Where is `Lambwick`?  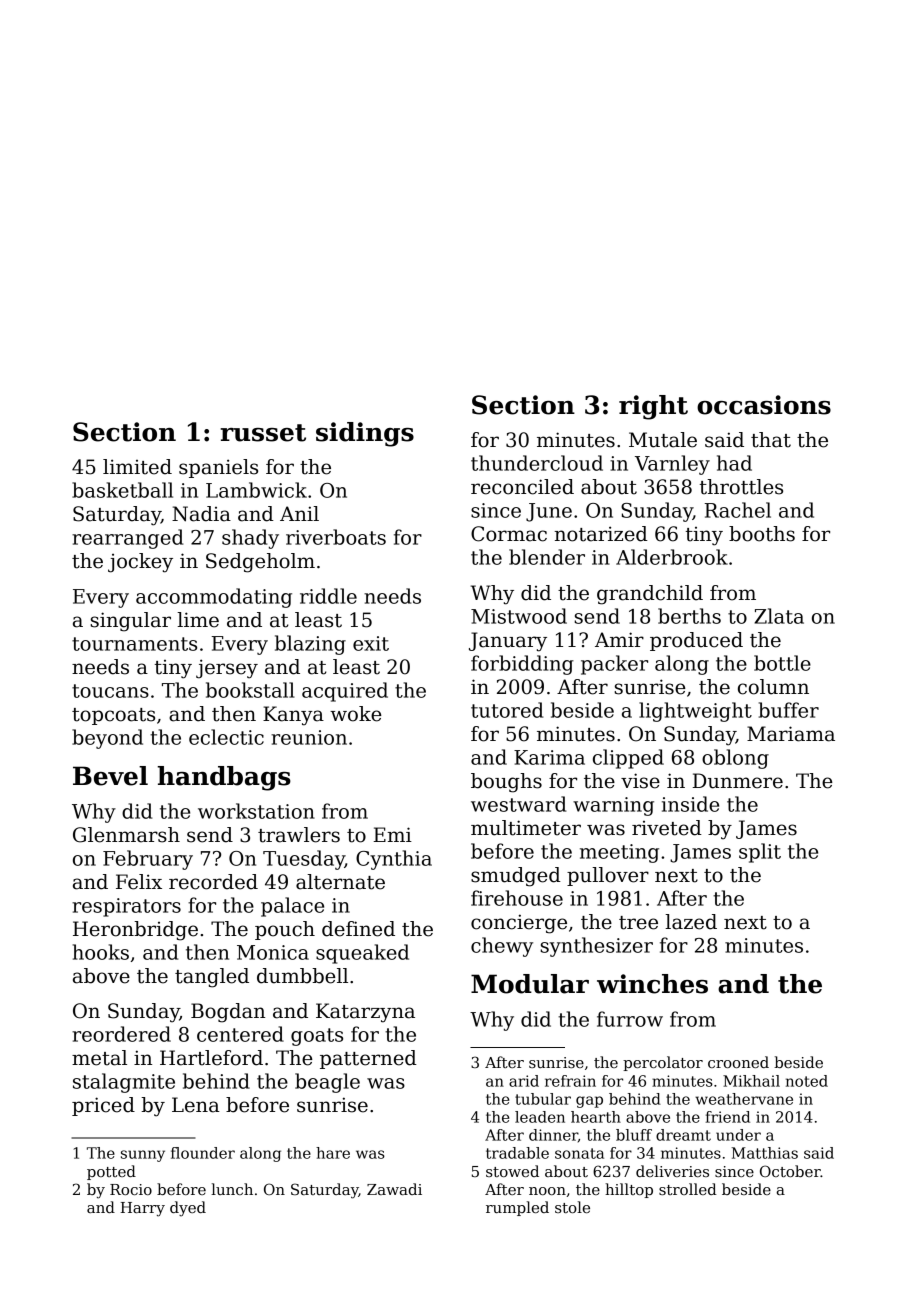 Lambwick is located at coordinates (256, 490).
